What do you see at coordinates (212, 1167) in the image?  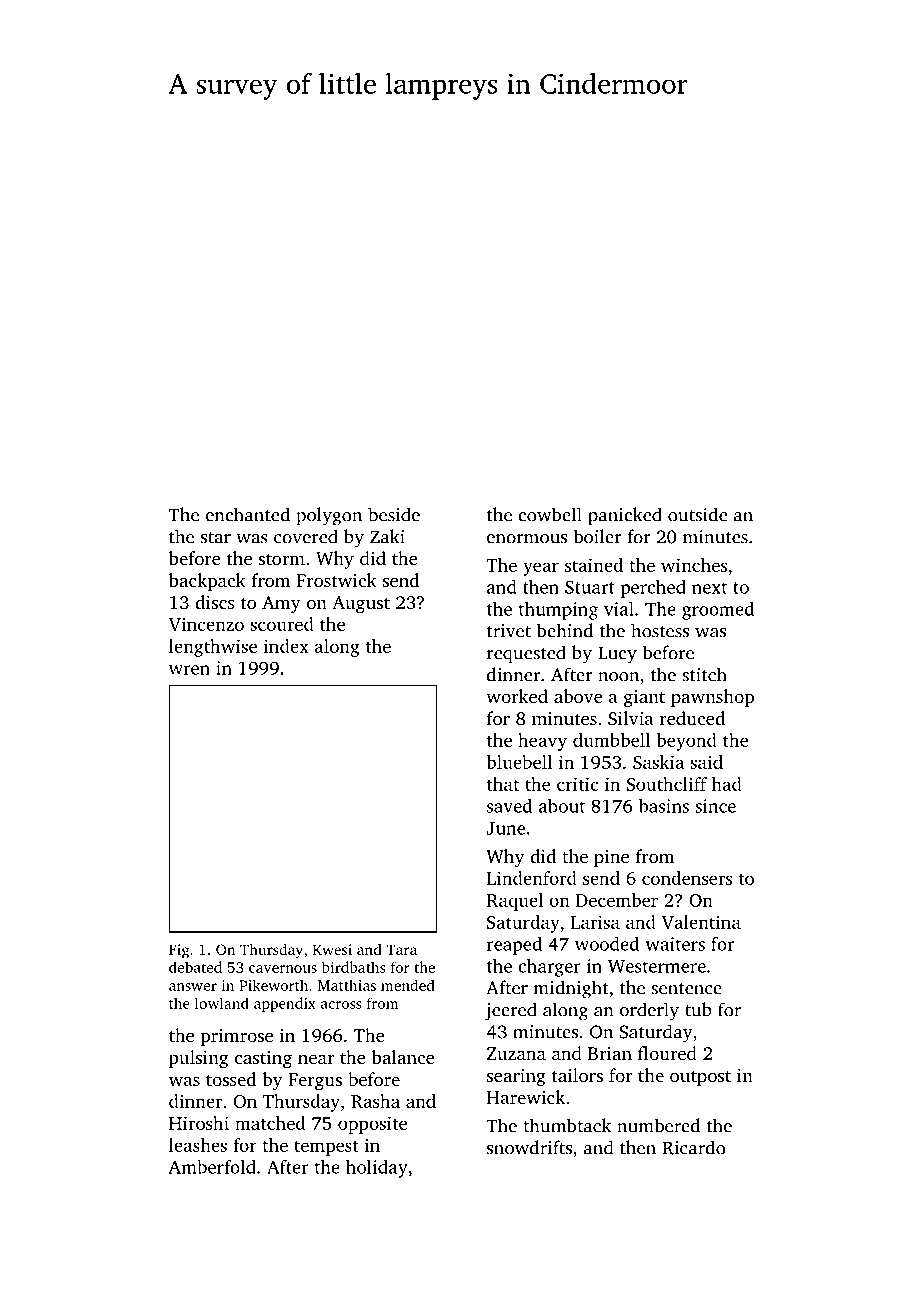 I see `Amberfold` at bounding box center [212, 1167].
